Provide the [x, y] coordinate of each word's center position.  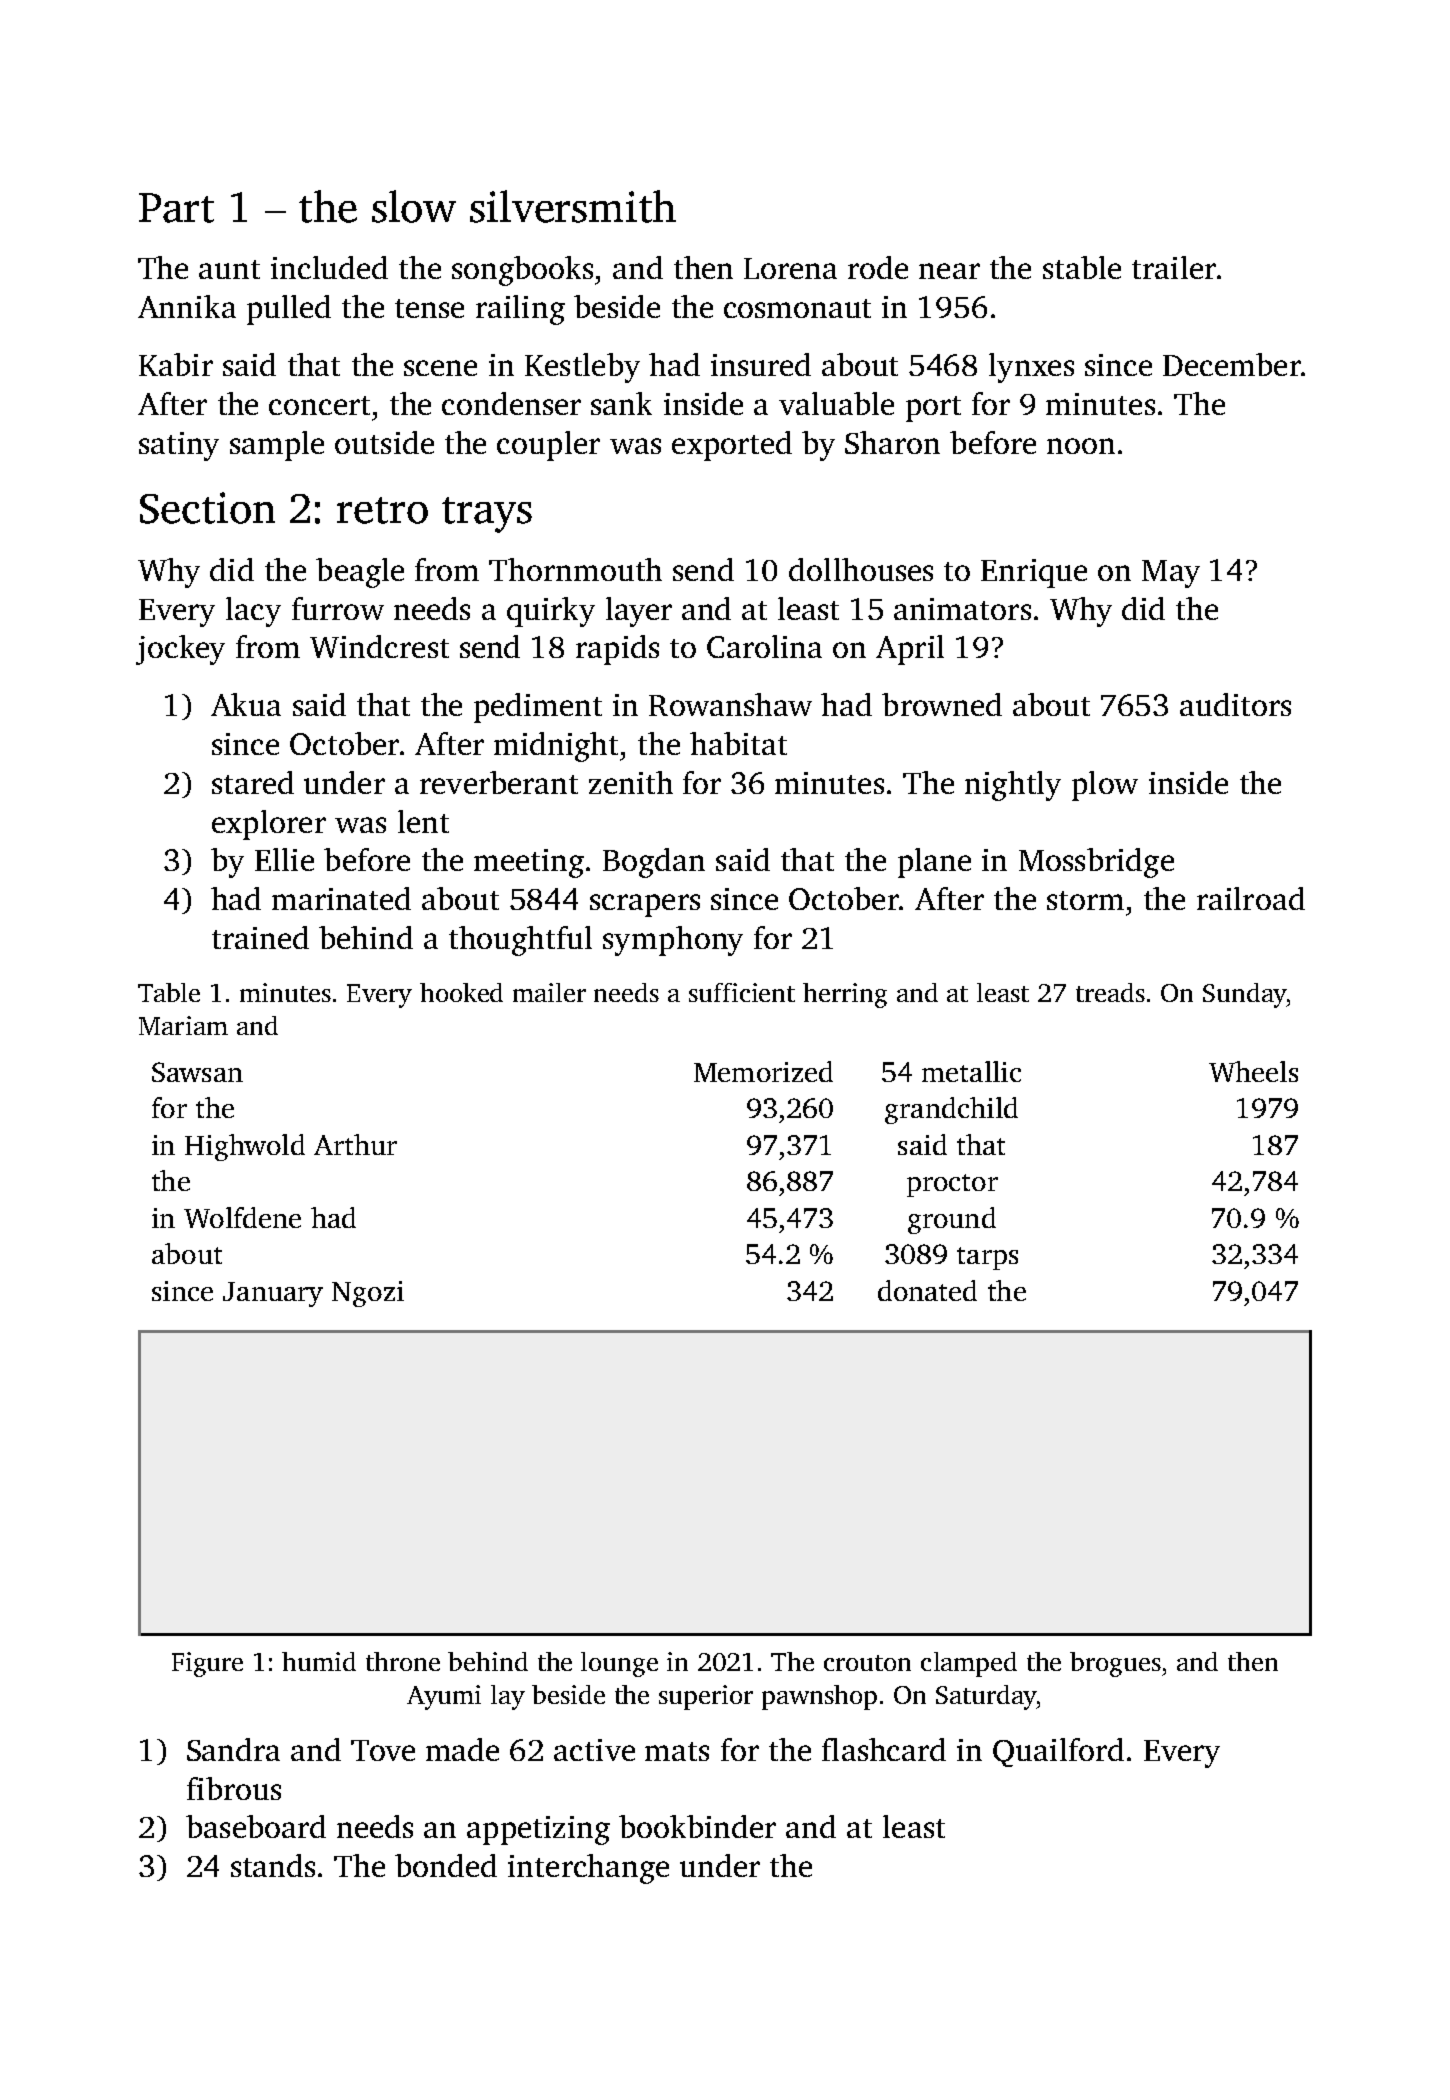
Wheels [1253, 1071]
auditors [1235, 704]
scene [440, 368]
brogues [1115, 1664]
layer [639, 612]
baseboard [256, 1826]
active [594, 1750]
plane [934, 863]
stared [253, 782]
